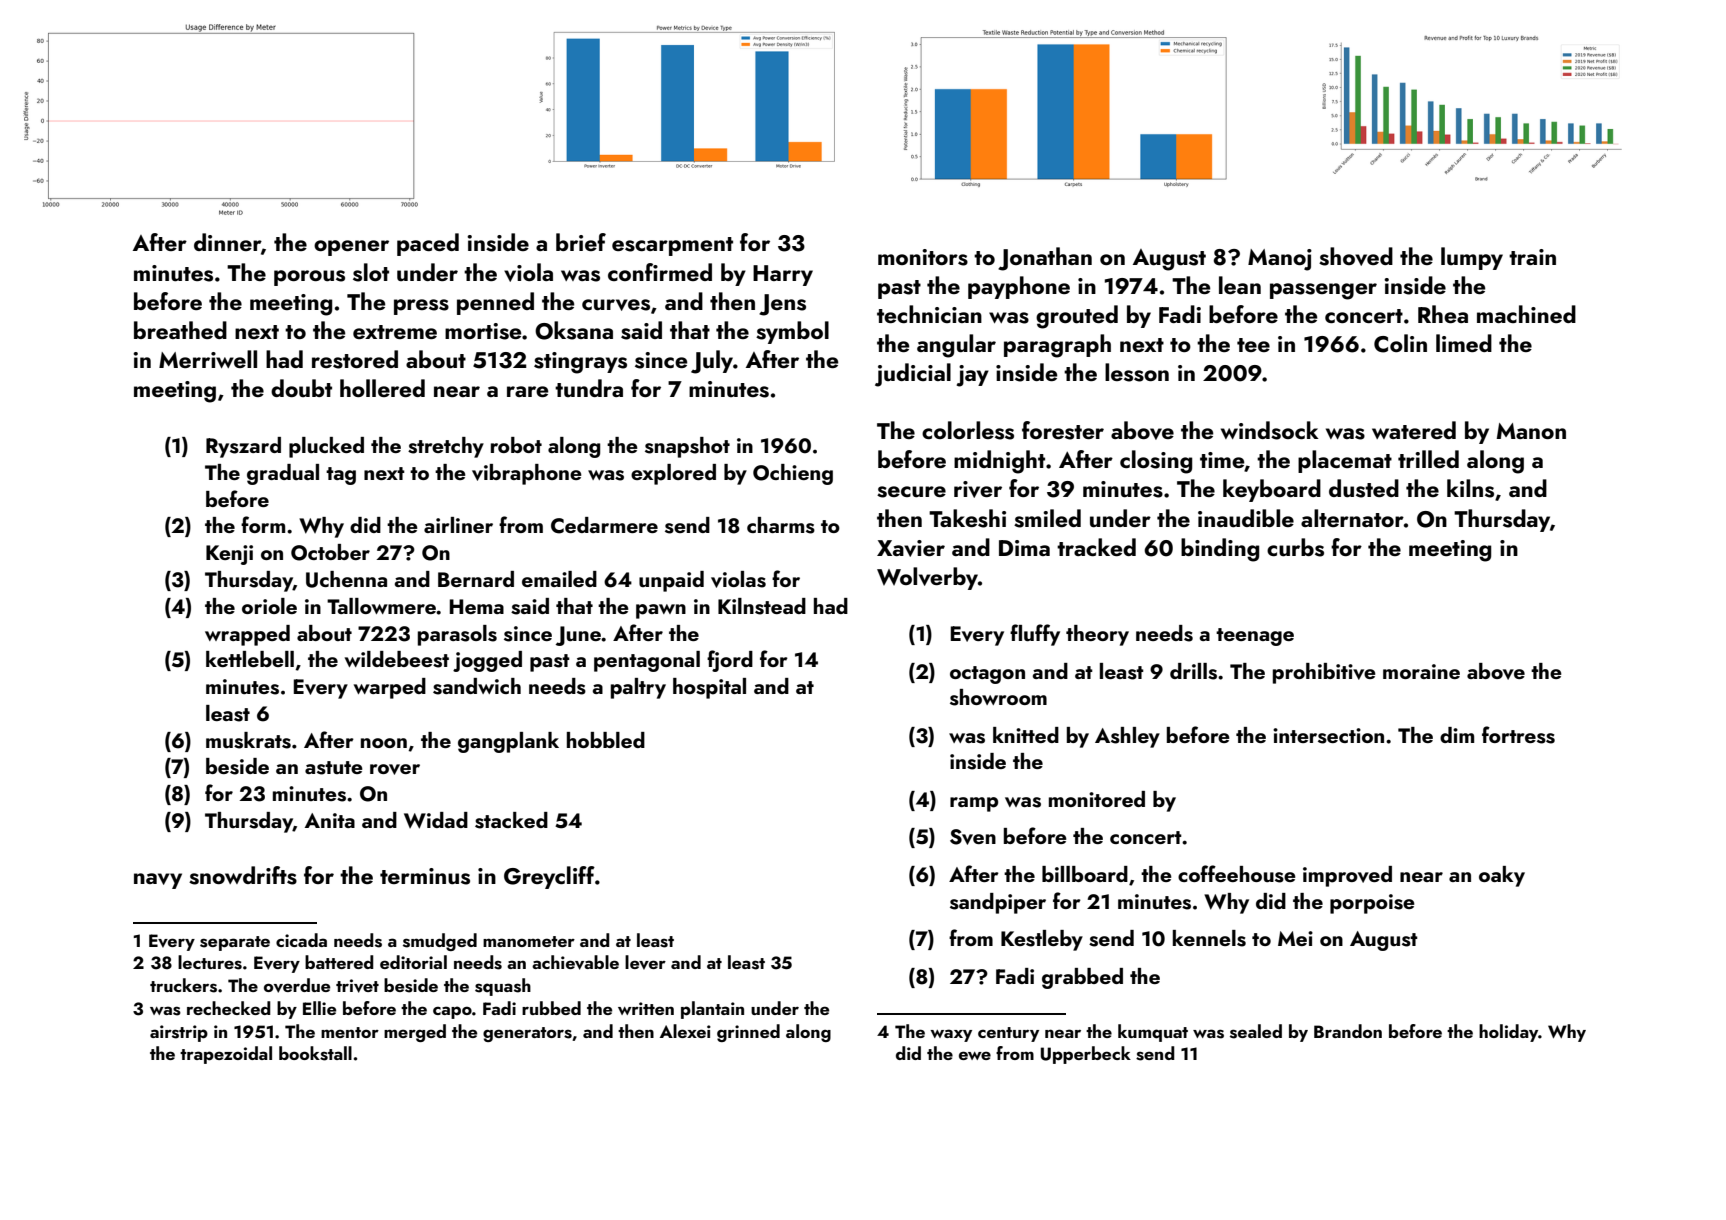 Image resolution: width=1726 pixels, height=1220 pixels. Describe the element at coordinates (229, 555) in the screenshot. I see `Kenji` at that location.
